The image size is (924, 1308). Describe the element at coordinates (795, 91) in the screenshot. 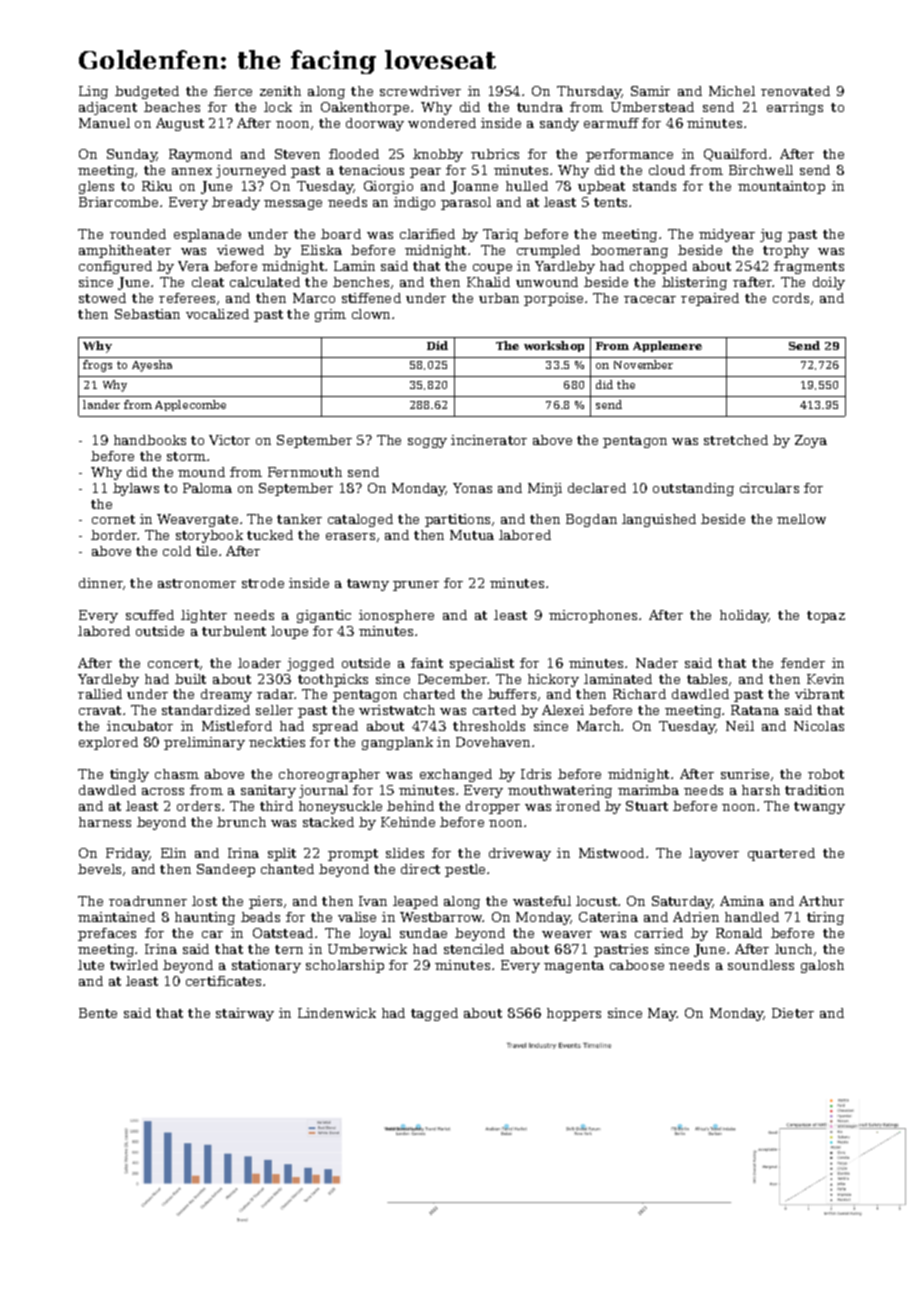

I see `renovated` at that location.
